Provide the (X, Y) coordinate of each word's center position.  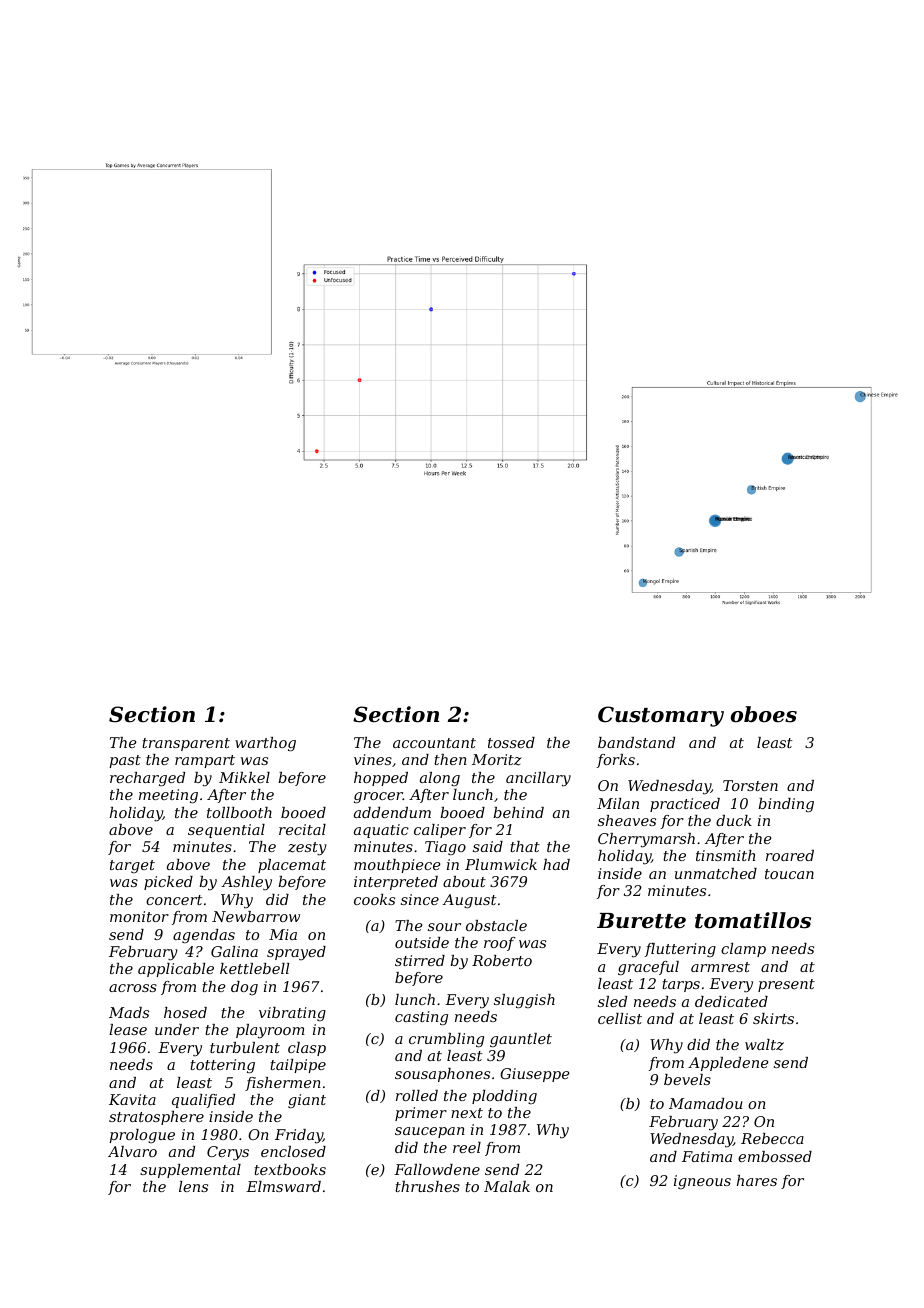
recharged (147, 779)
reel (467, 1147)
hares (757, 1180)
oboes (764, 714)
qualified (203, 1101)
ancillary (538, 779)
